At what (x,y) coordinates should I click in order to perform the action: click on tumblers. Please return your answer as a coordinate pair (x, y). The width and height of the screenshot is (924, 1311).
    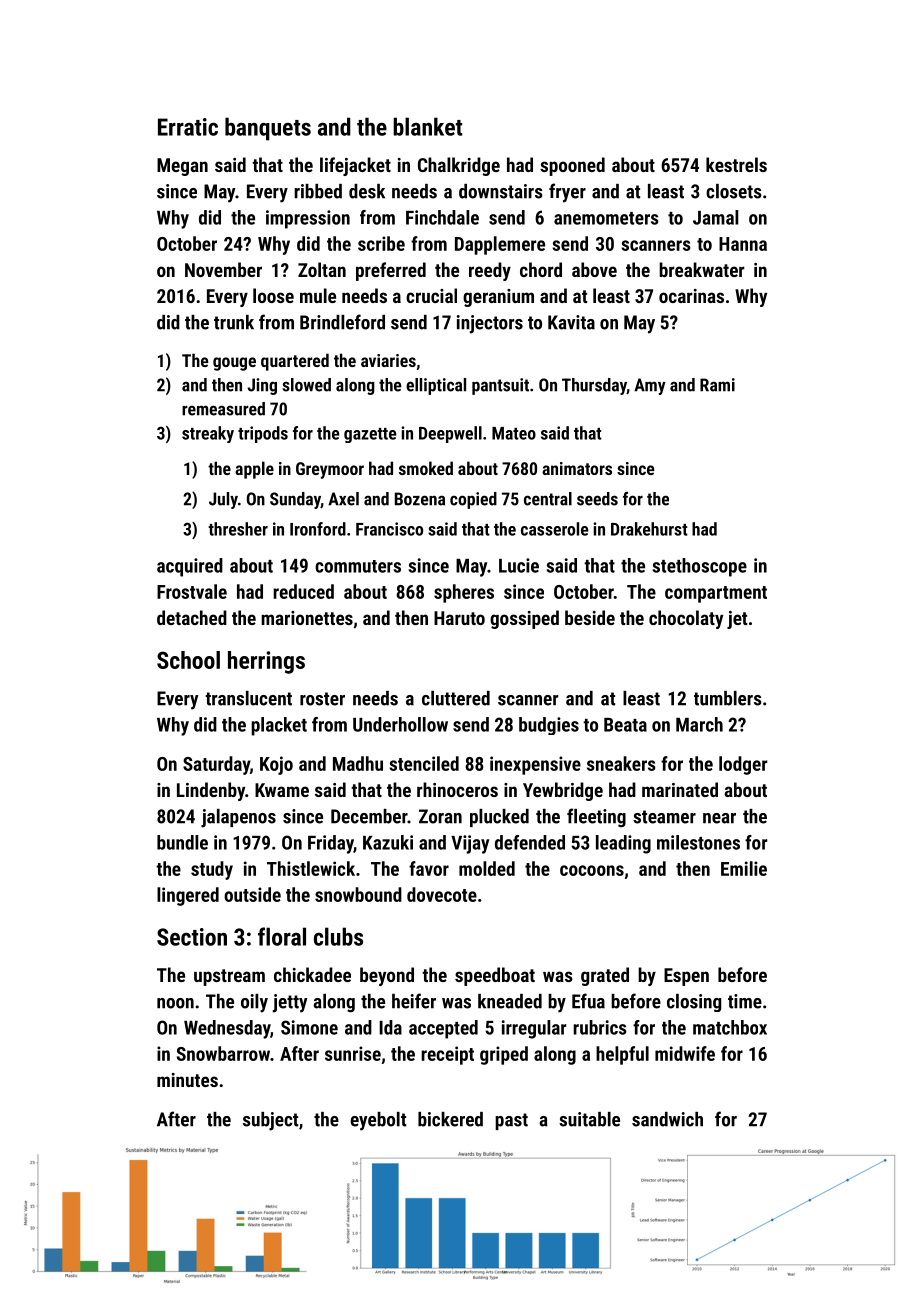
    Looking at the image, I should click on (728, 698).
